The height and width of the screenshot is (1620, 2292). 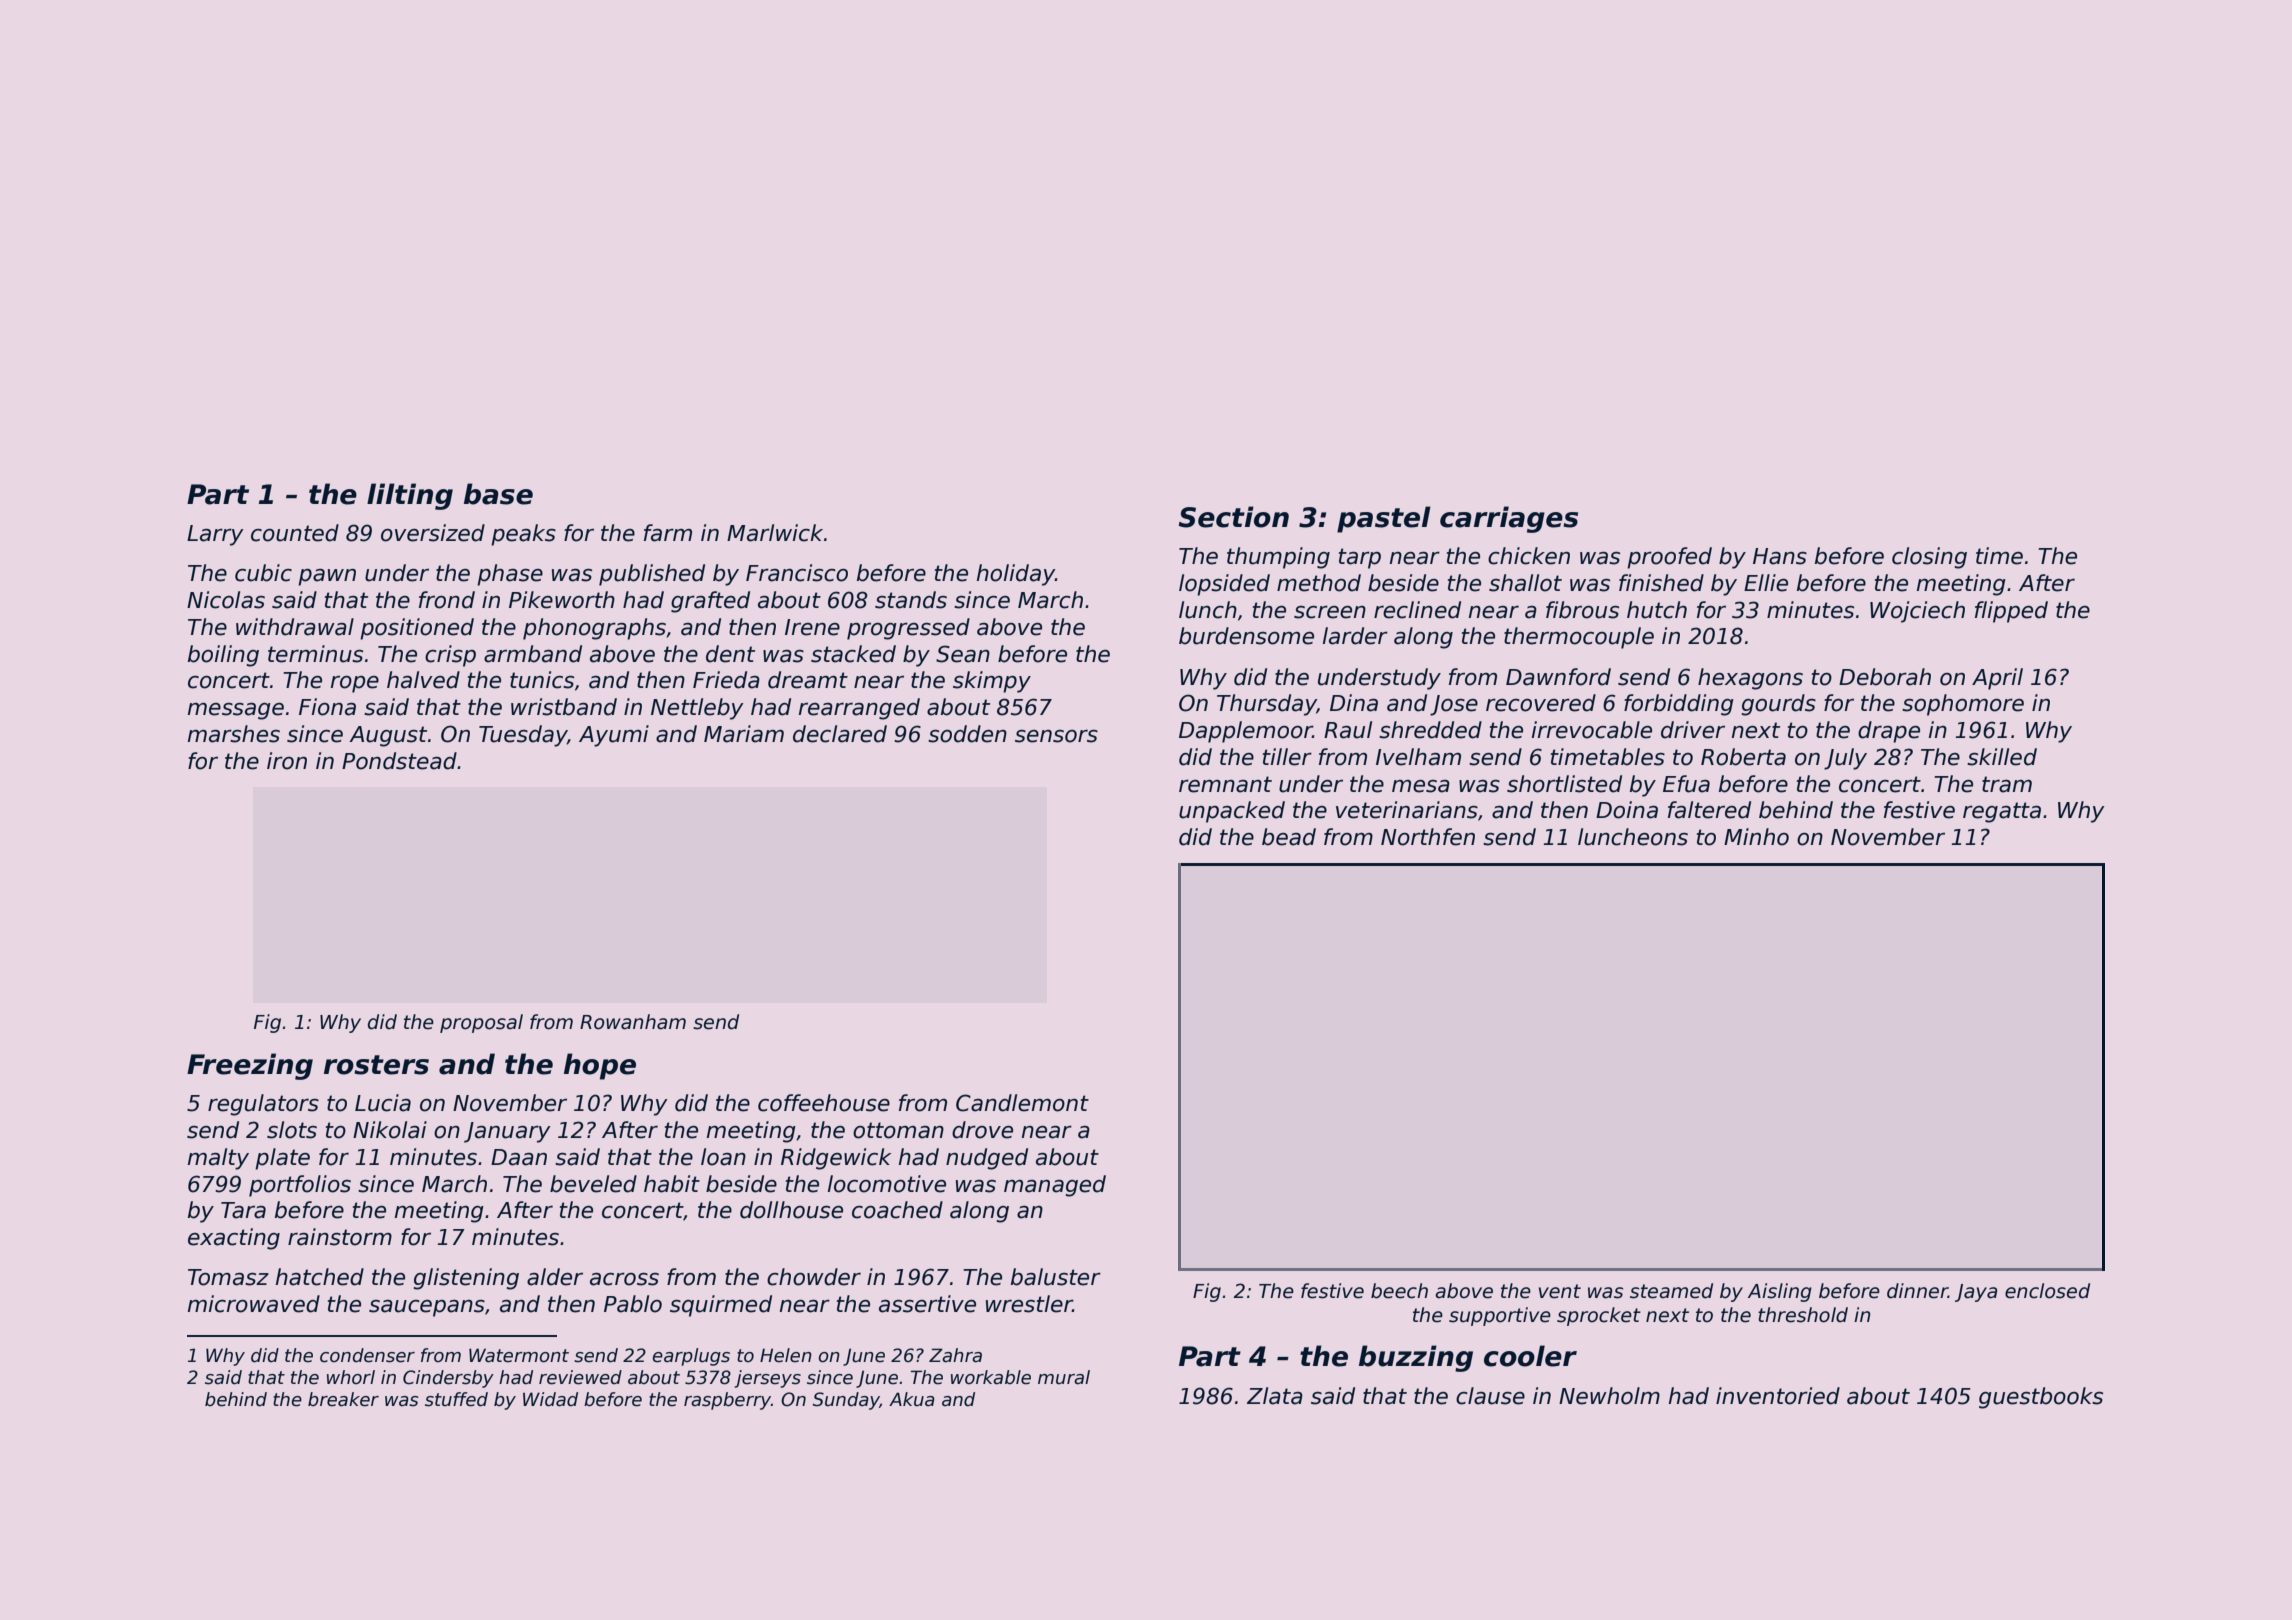 What do you see at coordinates (410, 496) in the screenshot?
I see `lilting` at bounding box center [410, 496].
